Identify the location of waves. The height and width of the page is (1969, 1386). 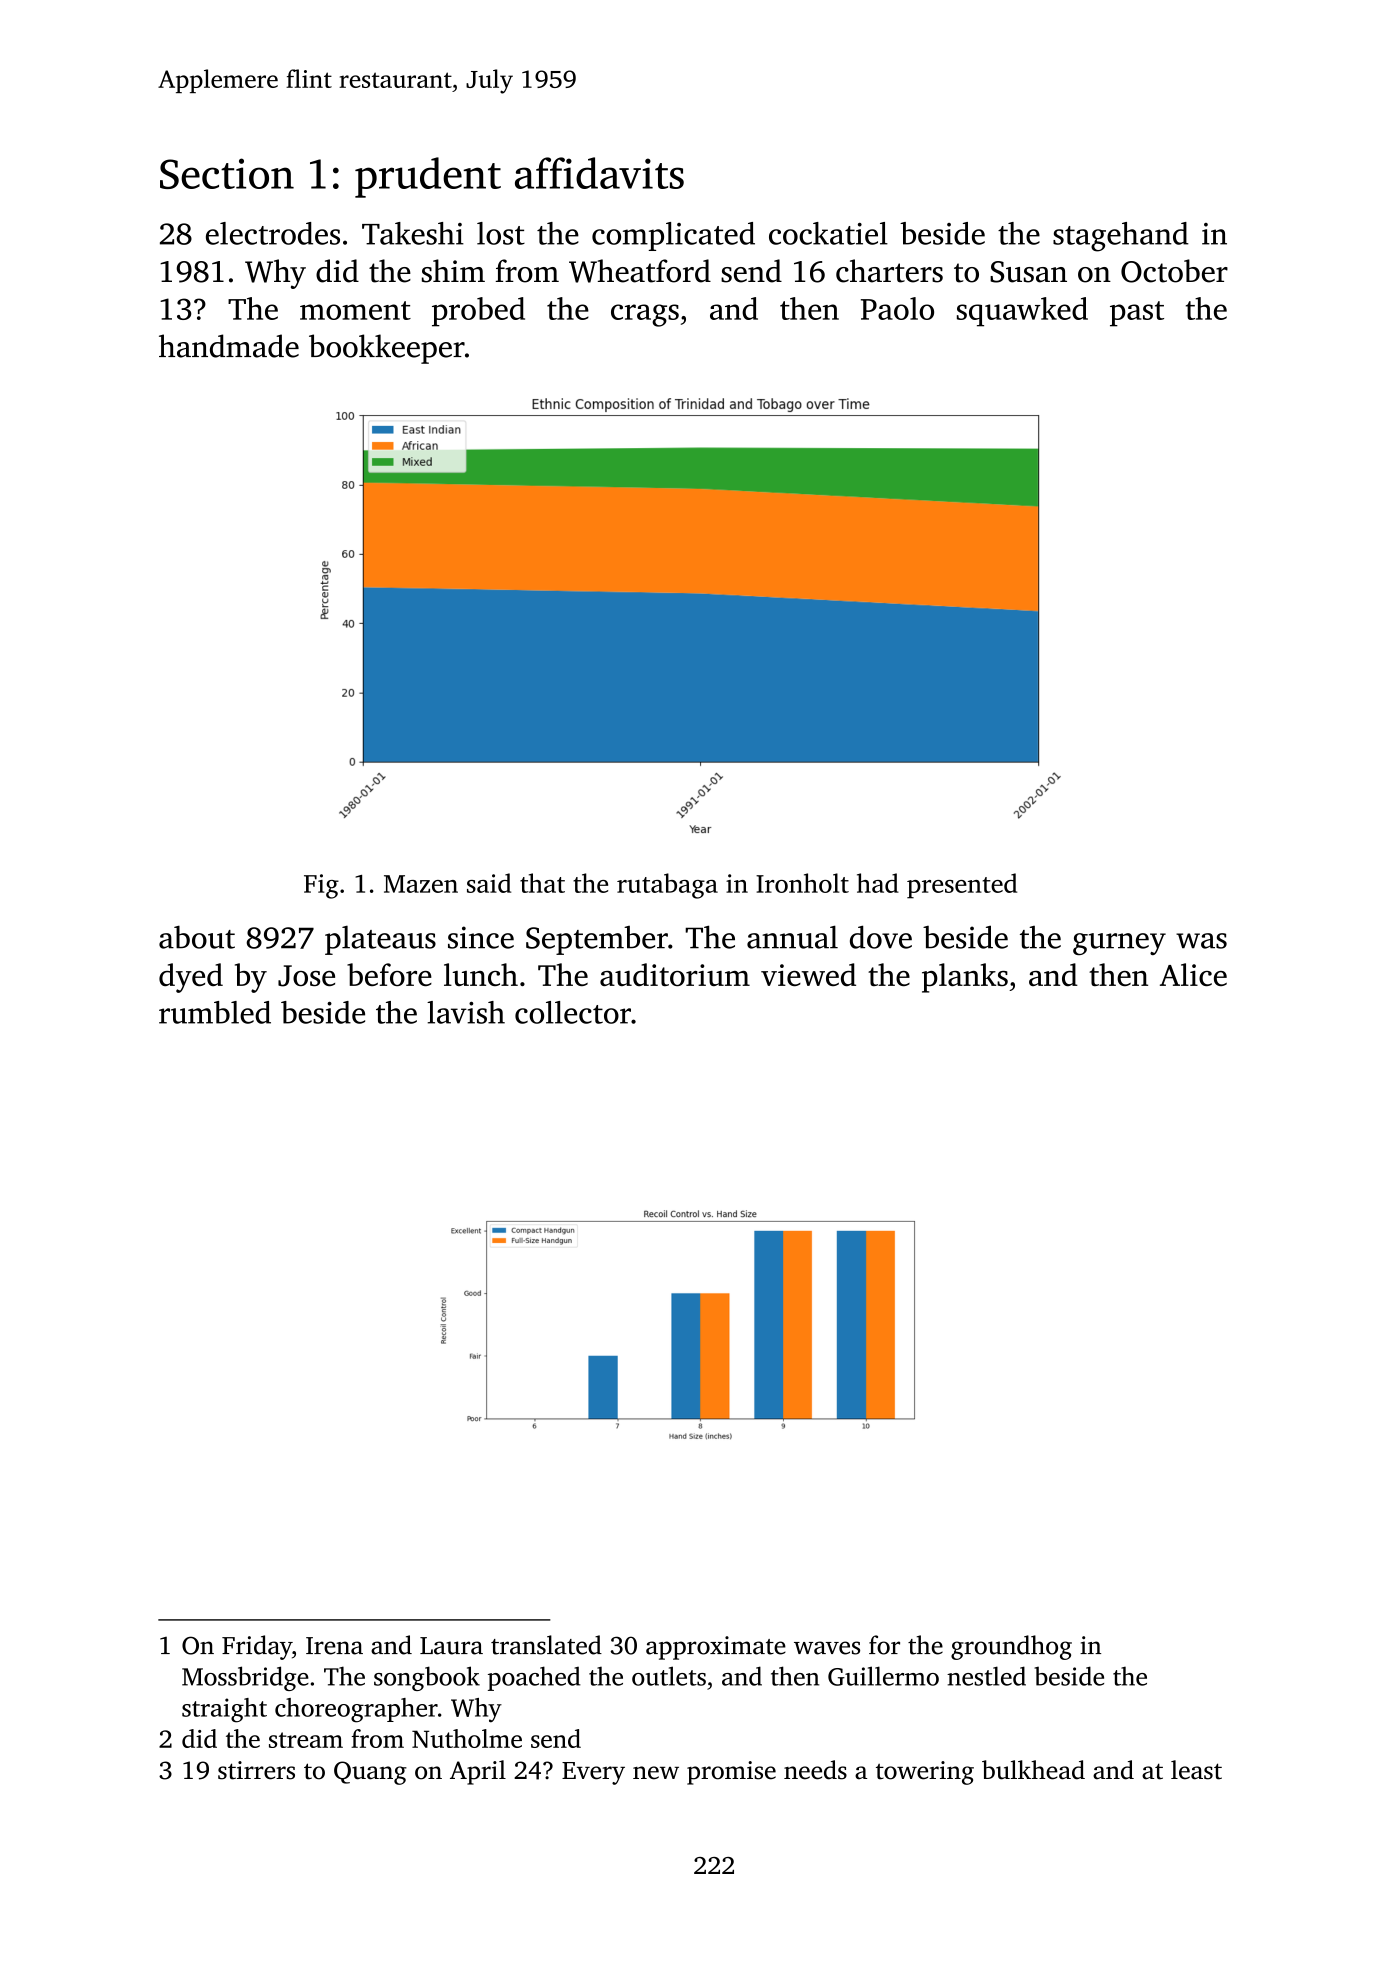
(827, 1648).
